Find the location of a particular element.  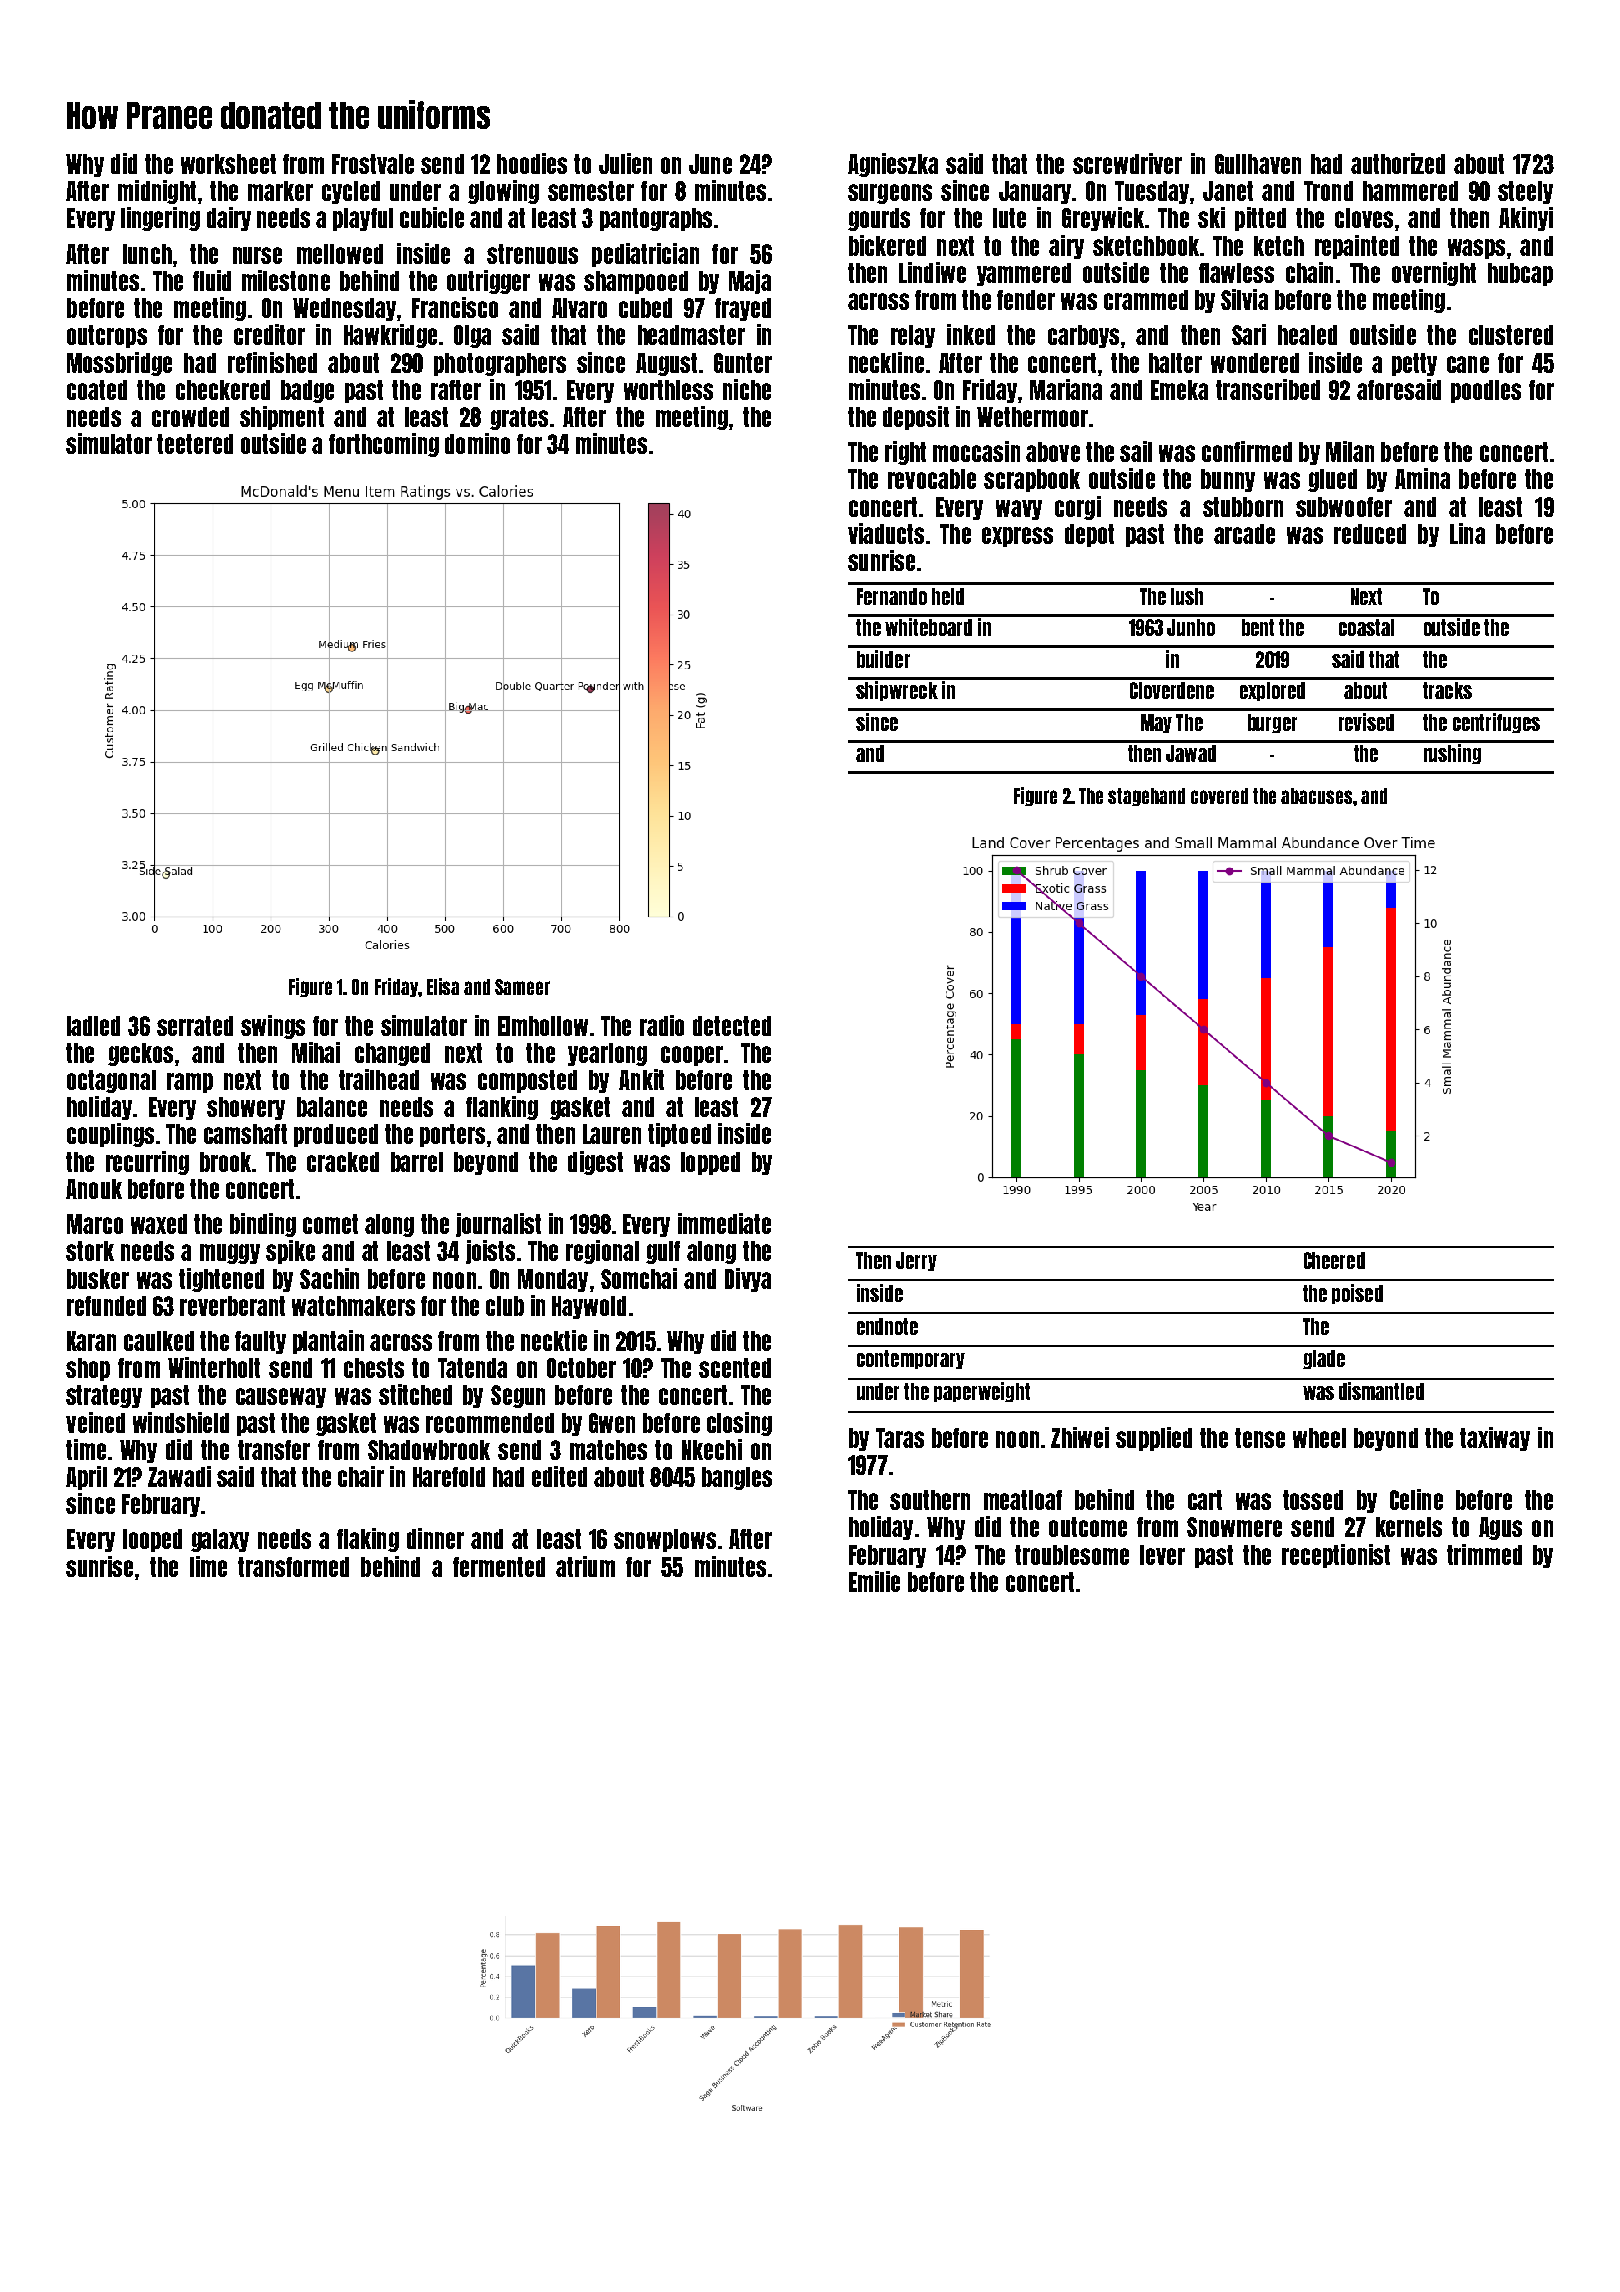

Elisa is located at coordinates (443, 986).
